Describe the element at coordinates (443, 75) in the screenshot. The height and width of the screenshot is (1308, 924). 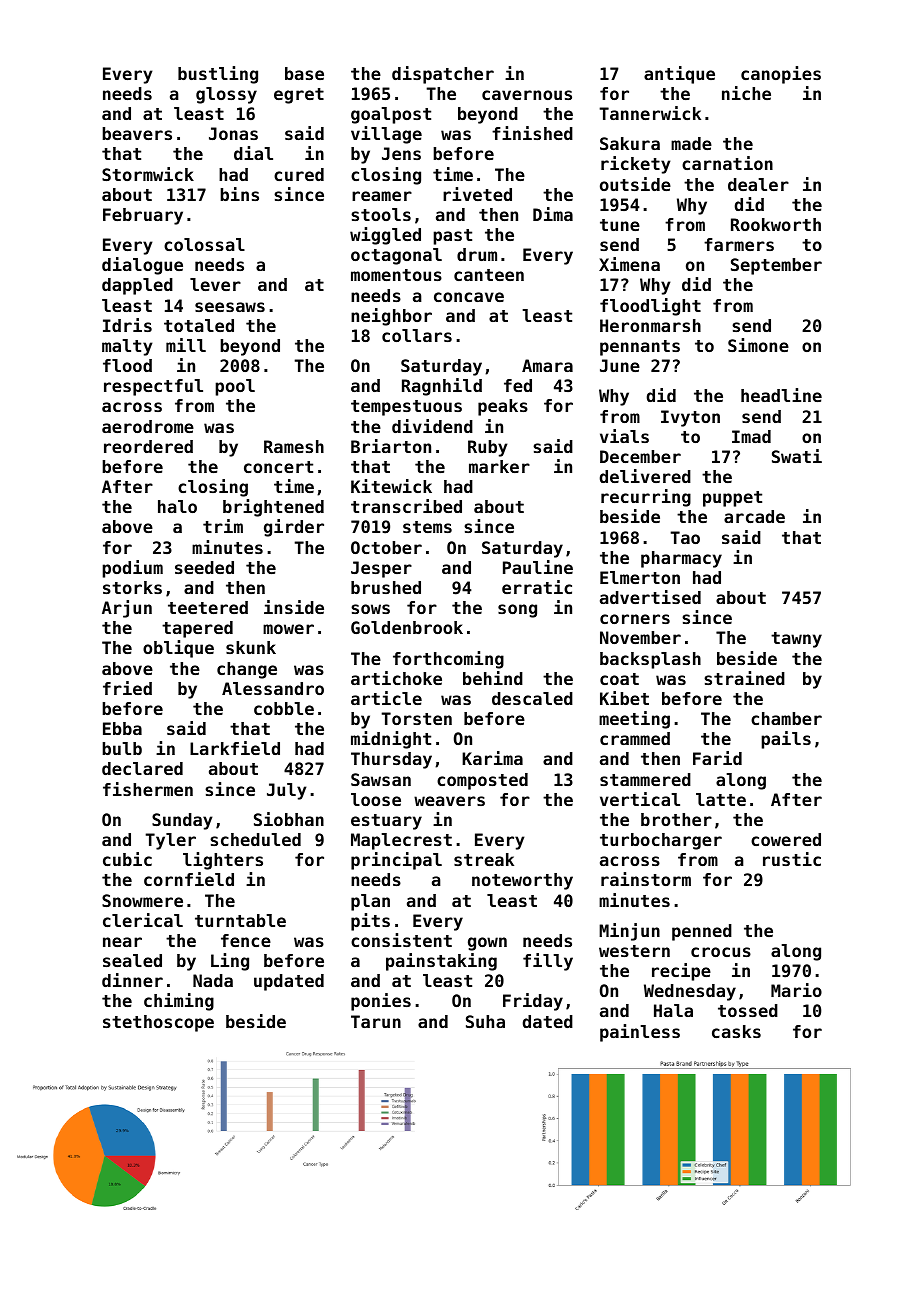
I see `dispatcher` at that location.
